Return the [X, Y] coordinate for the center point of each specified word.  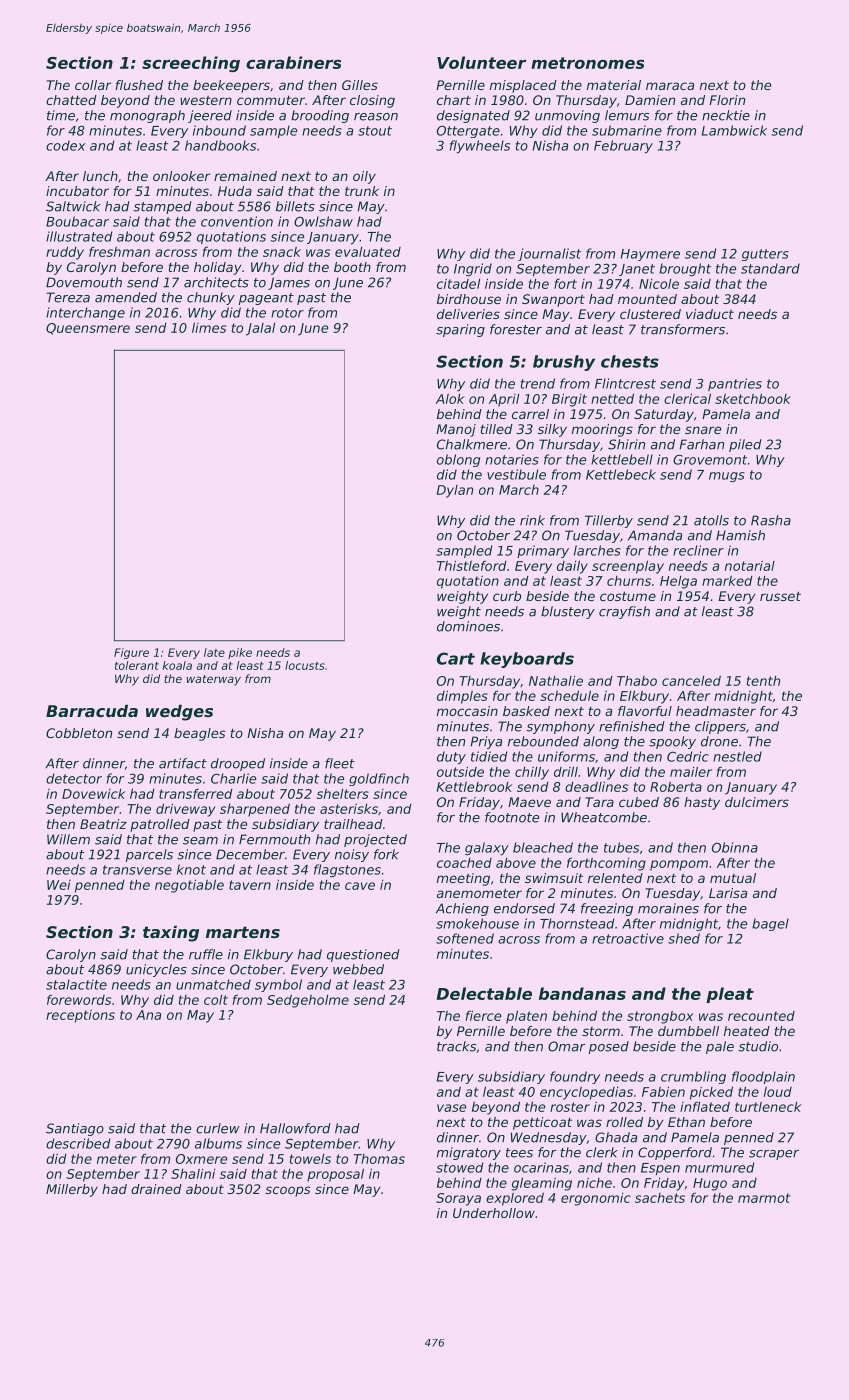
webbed [358, 969]
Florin [727, 100]
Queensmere [88, 329]
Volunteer [481, 62]
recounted [761, 1016]
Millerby [72, 1190]
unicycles [156, 970]
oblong [458, 460]
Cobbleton [79, 733]
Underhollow [494, 1213]
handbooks [220, 145]
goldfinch [379, 779]
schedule [569, 695]
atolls [711, 520]
